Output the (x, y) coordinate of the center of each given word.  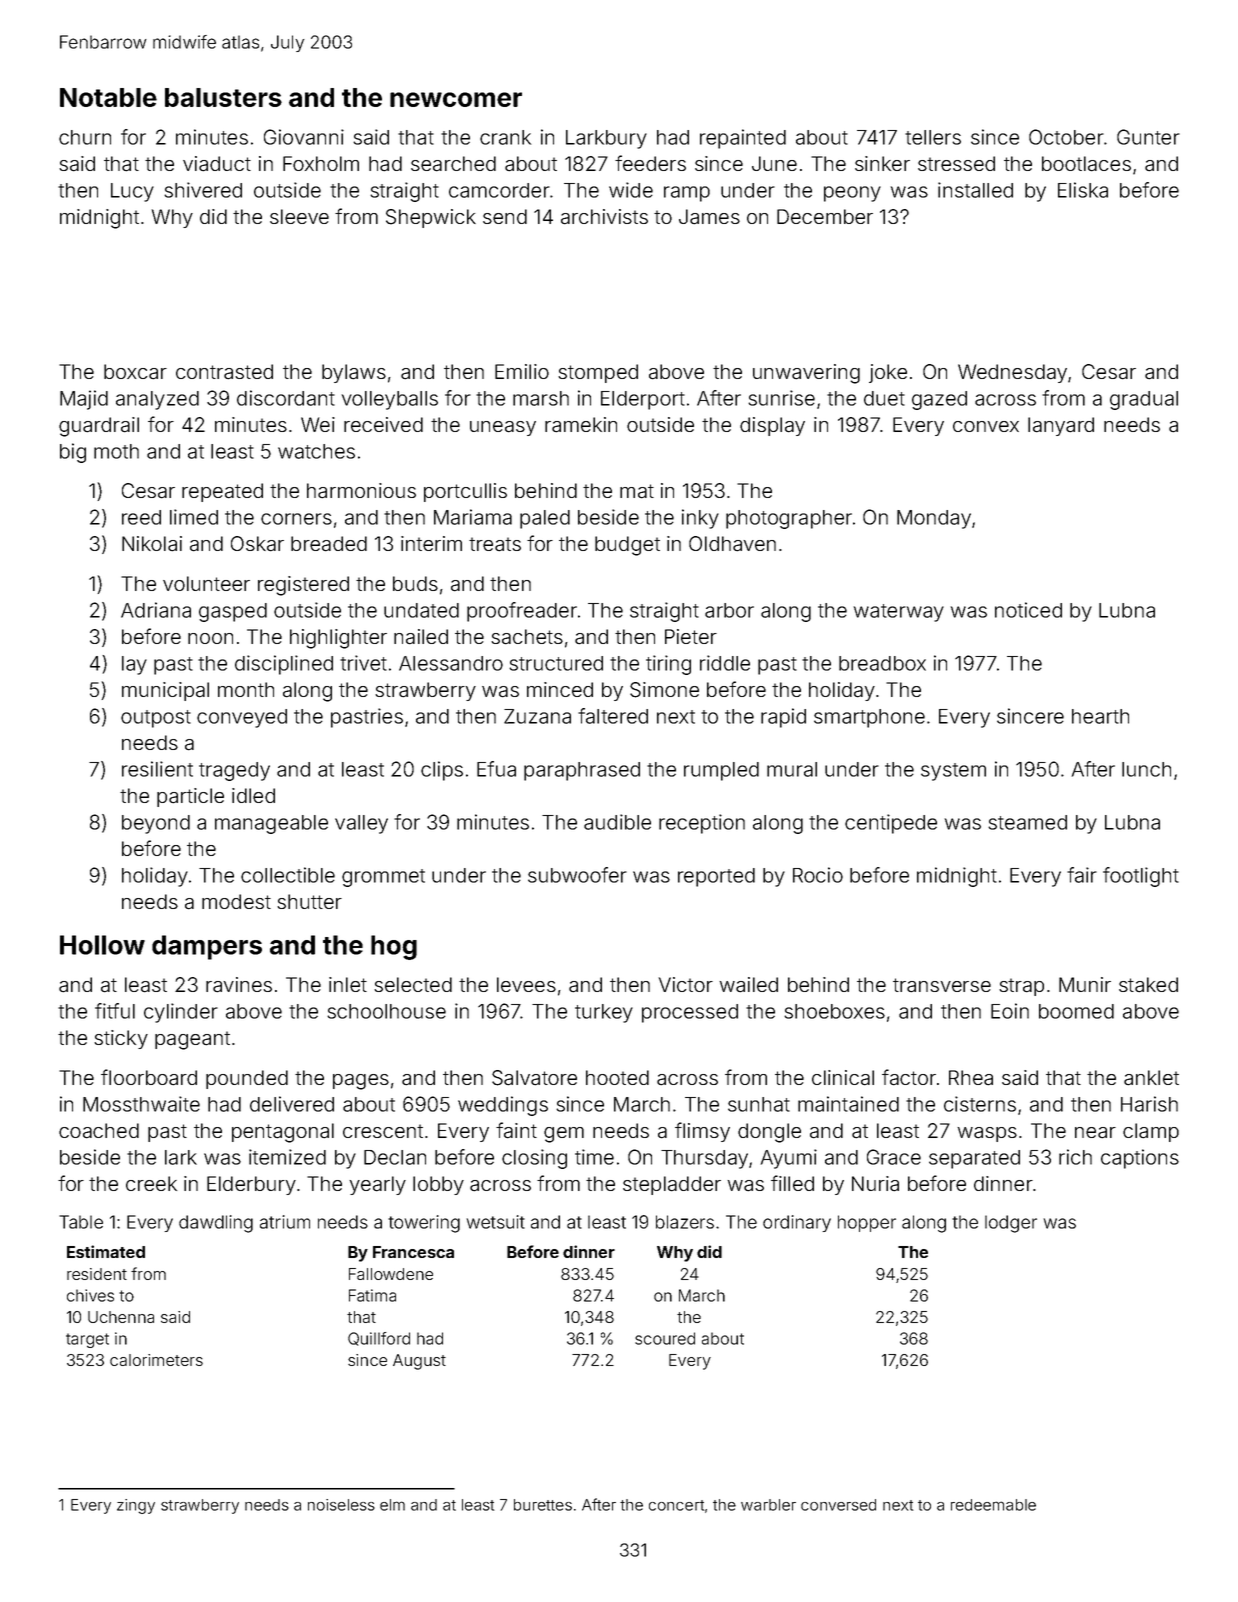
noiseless (341, 1505)
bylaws (354, 373)
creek (151, 1183)
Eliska (1083, 190)
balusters (223, 97)
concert (676, 1505)
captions (1140, 1159)
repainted (743, 139)
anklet (1151, 1078)
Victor (686, 984)
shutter (309, 901)
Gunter (1148, 137)
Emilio (522, 371)
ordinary (797, 1223)
